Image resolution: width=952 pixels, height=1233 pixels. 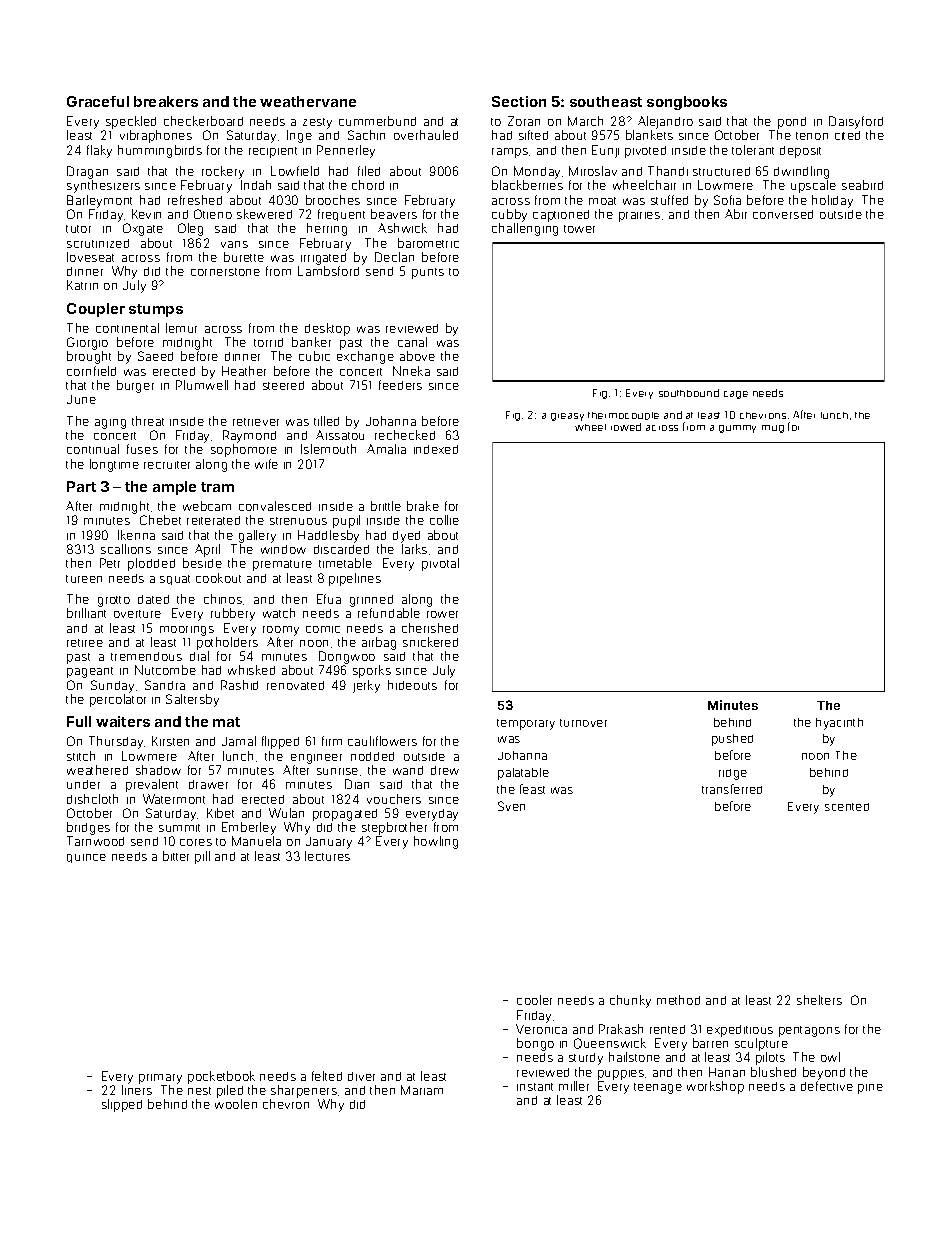 What do you see at coordinates (239, 741) in the screenshot?
I see `Jamal` at bounding box center [239, 741].
